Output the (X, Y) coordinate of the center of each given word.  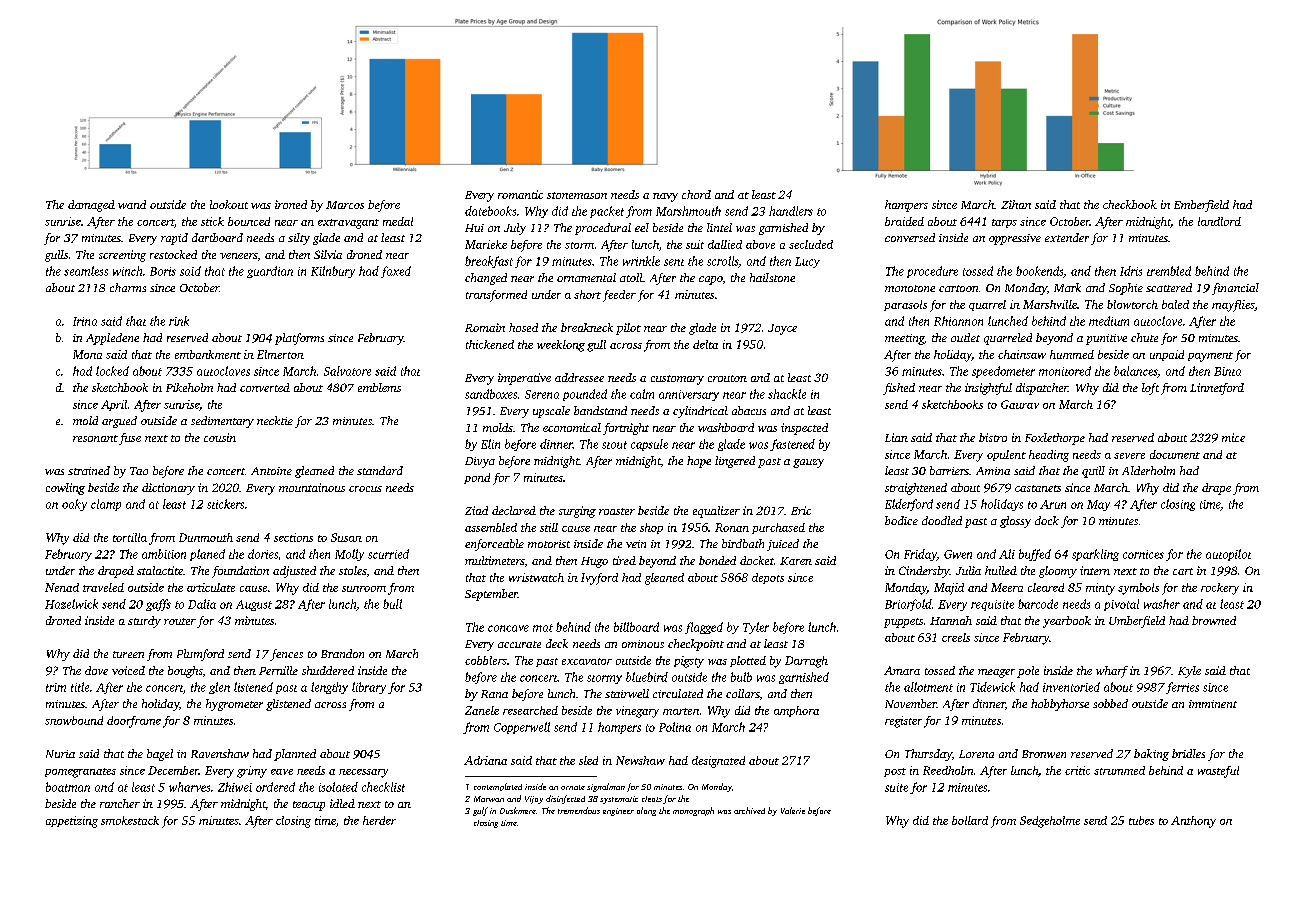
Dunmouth (206, 537)
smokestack (130, 820)
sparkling (1095, 555)
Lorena (976, 754)
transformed (496, 296)
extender (1067, 237)
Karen (796, 561)
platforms (299, 339)
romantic (520, 194)
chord (696, 194)
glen (219, 688)
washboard (726, 427)
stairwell (627, 693)
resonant (95, 438)
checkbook (1130, 204)
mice (1233, 437)
